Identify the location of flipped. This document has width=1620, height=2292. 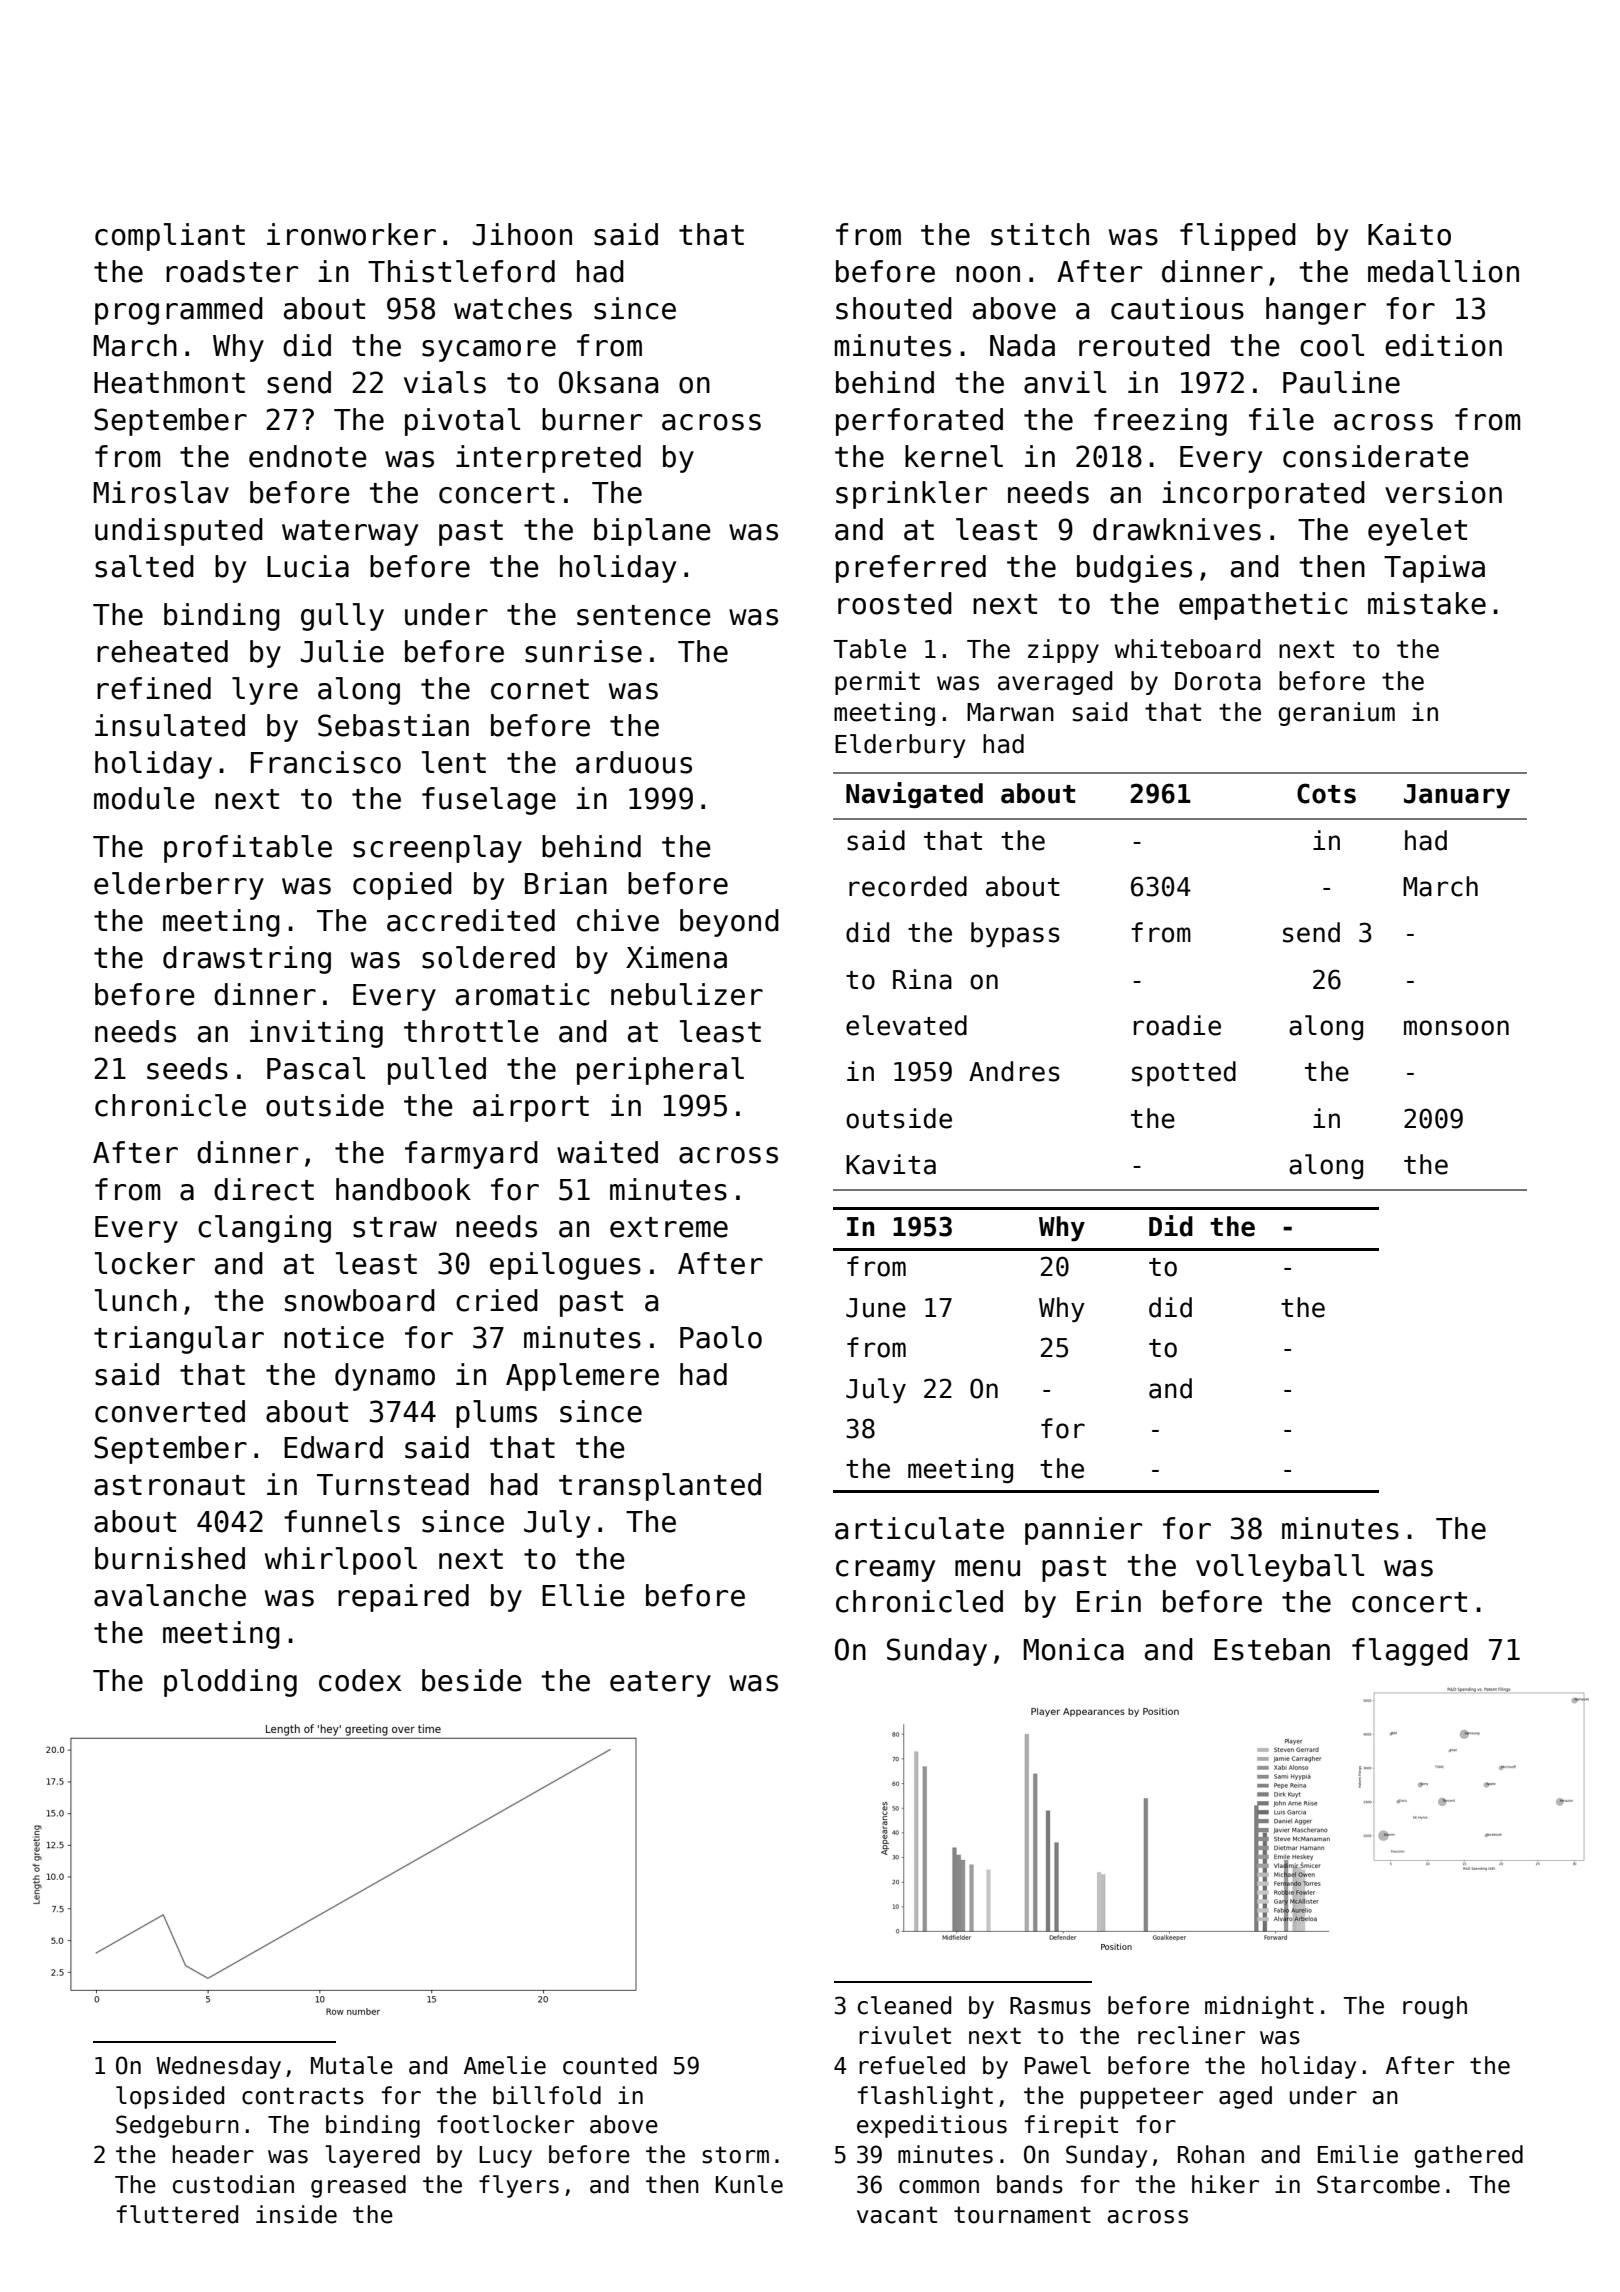
(1238, 237).
